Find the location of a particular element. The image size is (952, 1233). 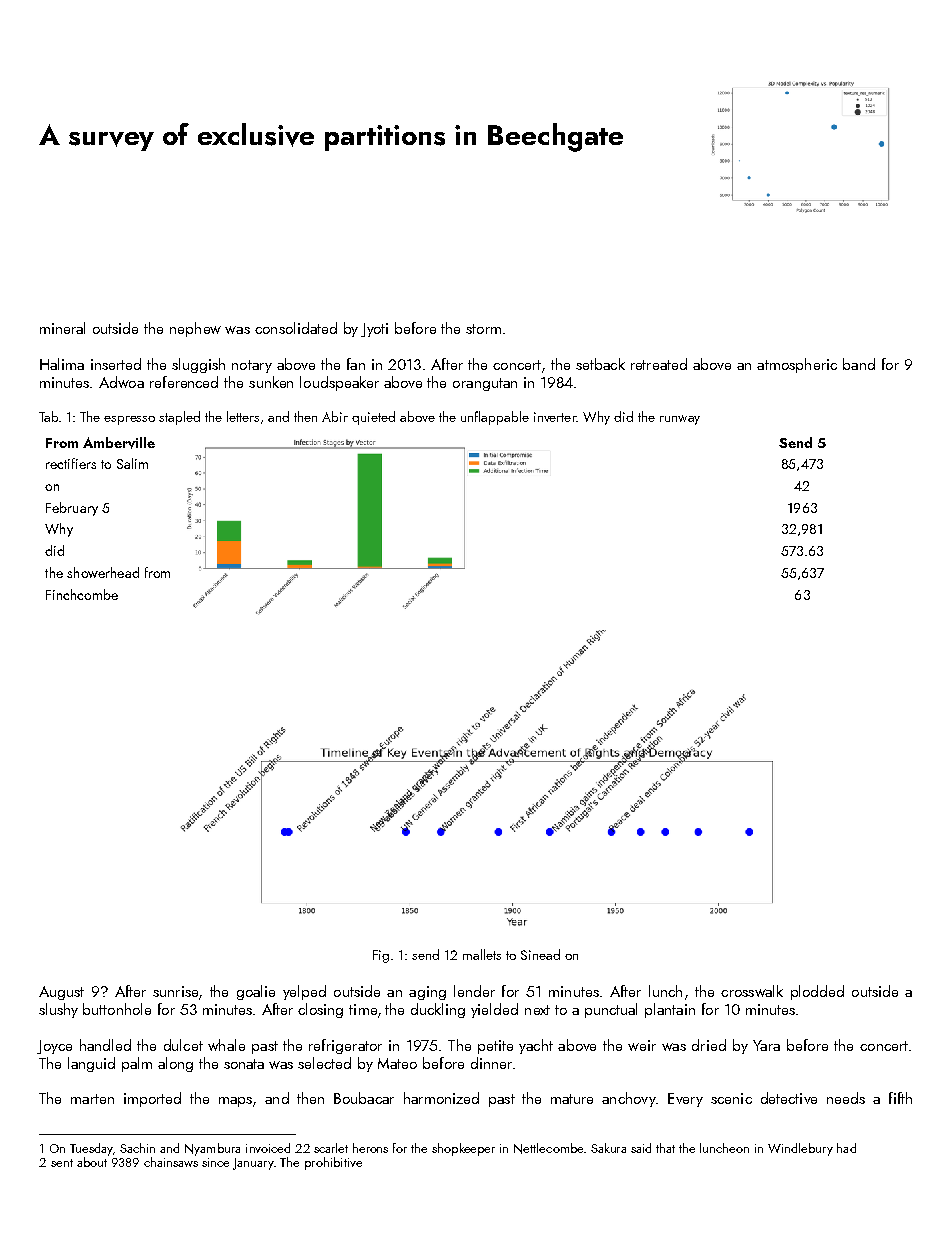

consolidated is located at coordinates (296, 328).
